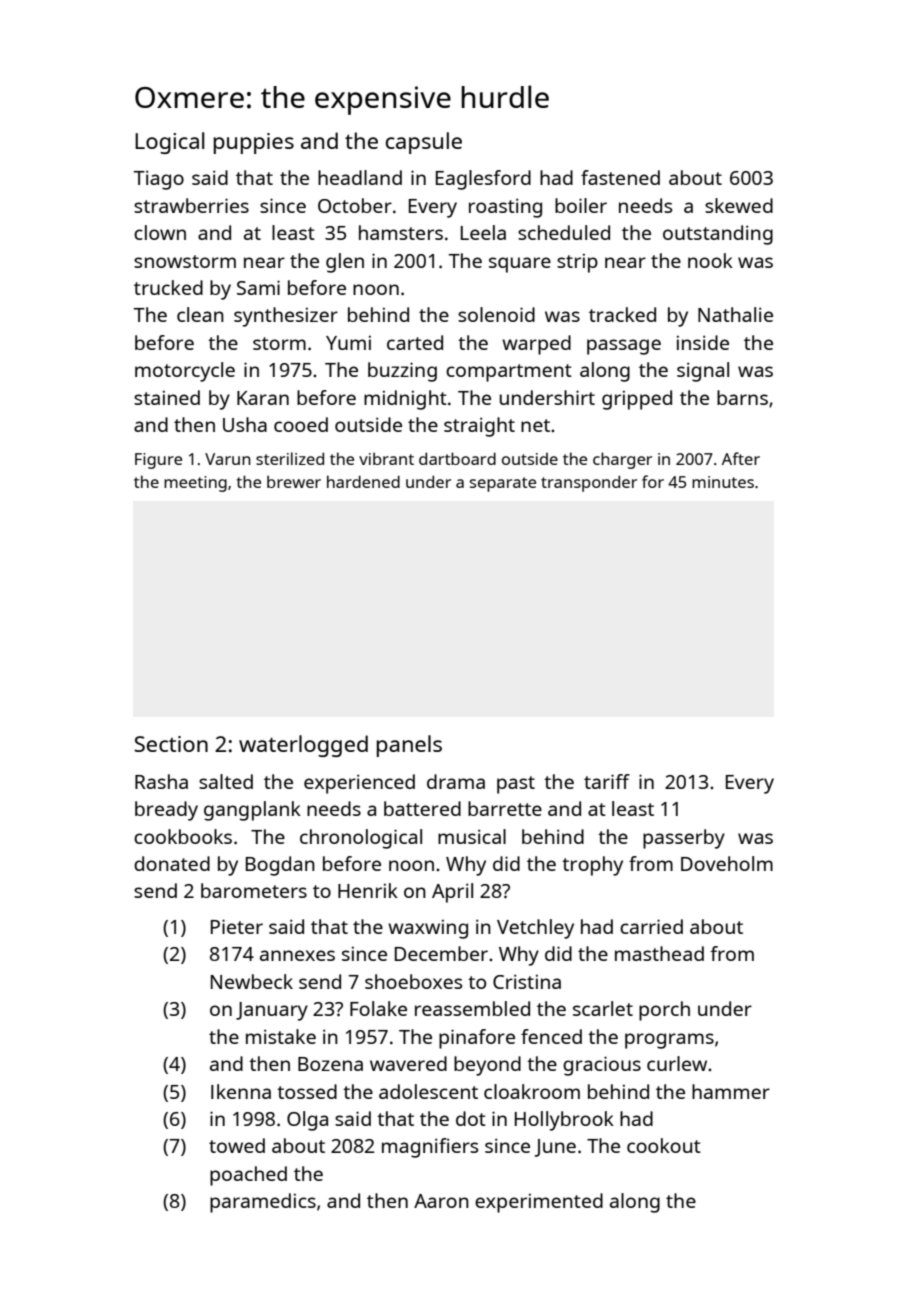 The width and height of the page is (908, 1316). Describe the element at coordinates (195, 484) in the page. I see `meeting` at that location.
